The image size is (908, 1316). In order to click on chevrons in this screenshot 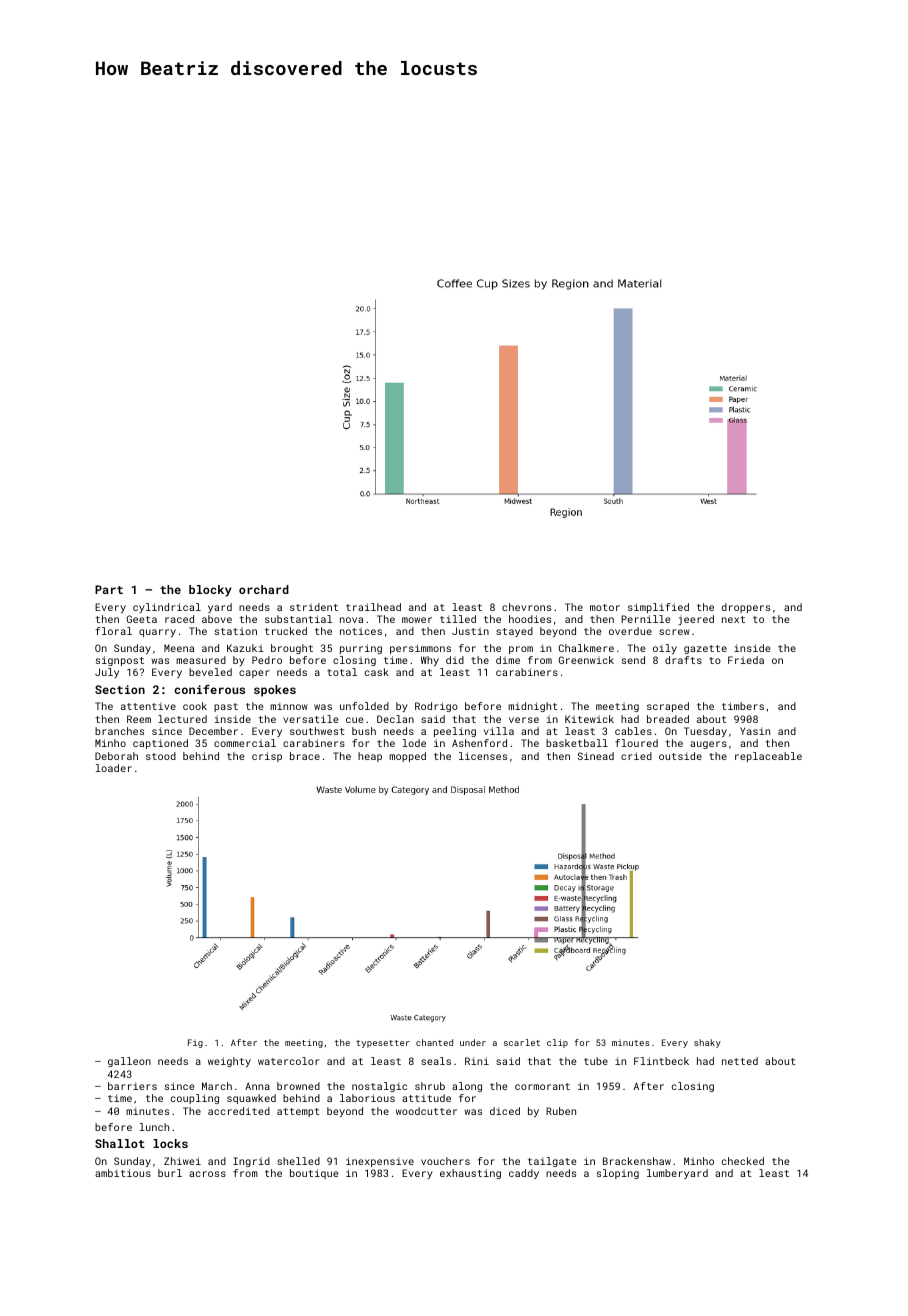, I will do `click(526, 607)`.
